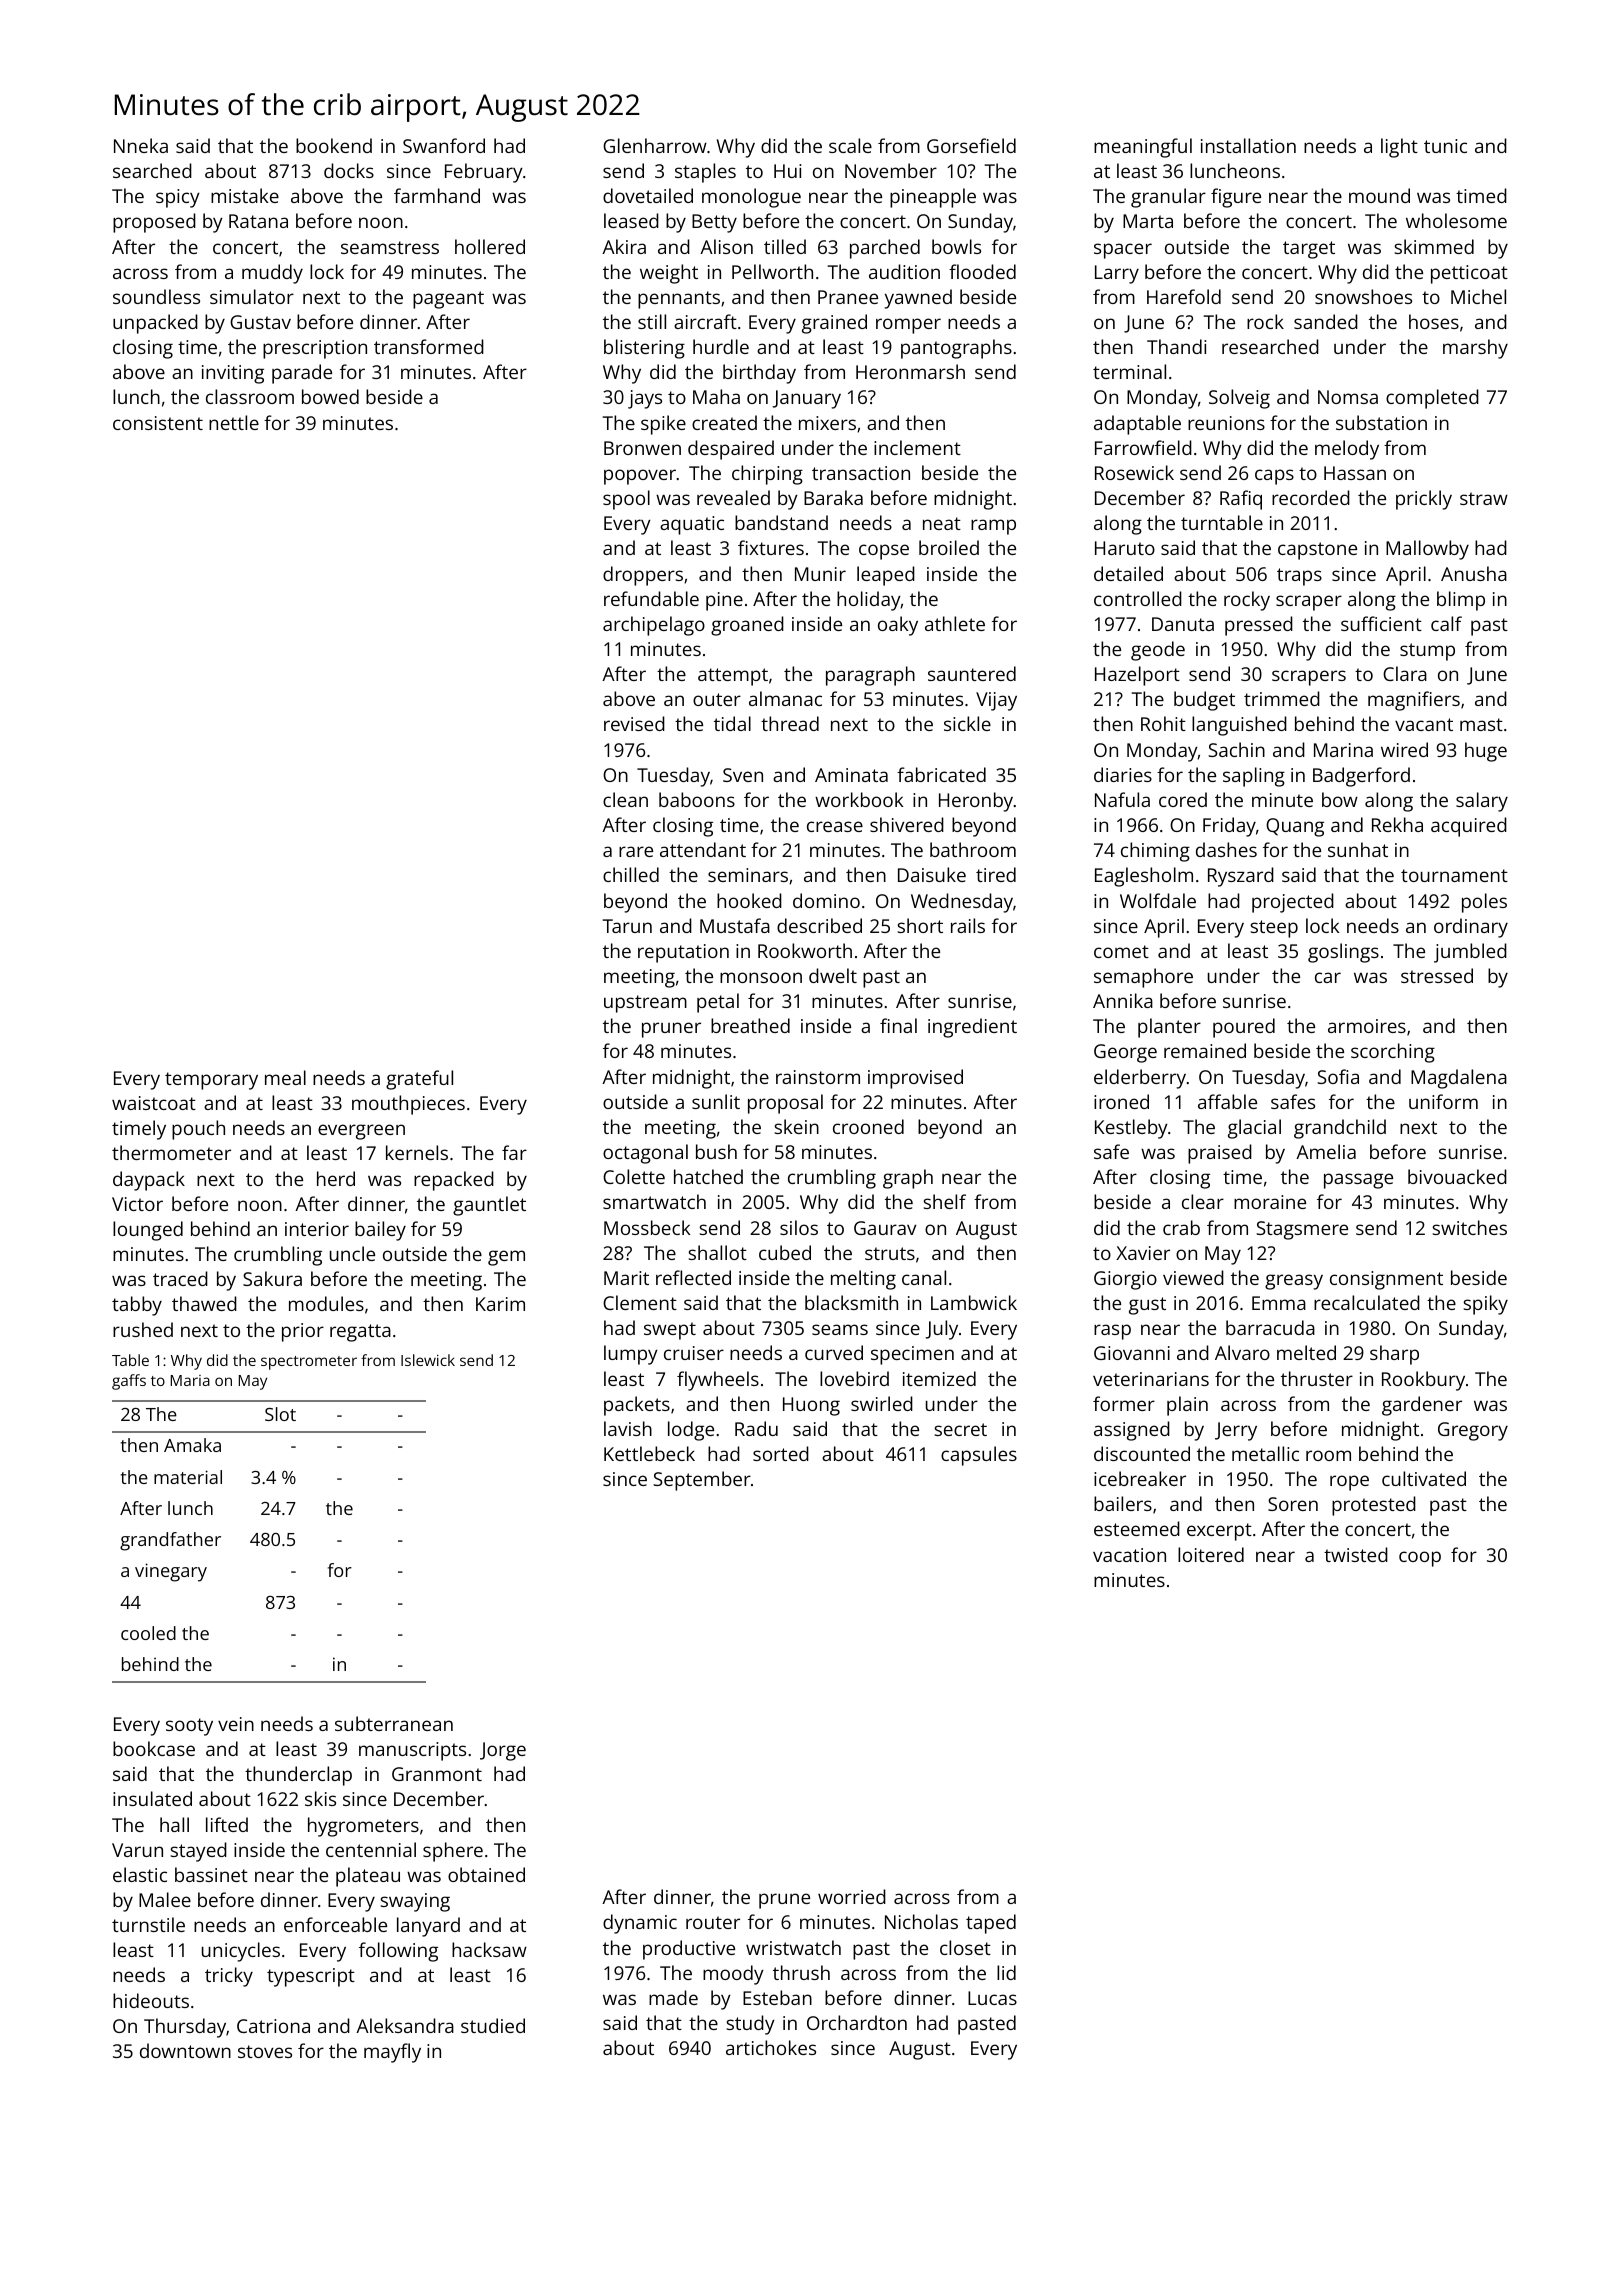  What do you see at coordinates (735, 925) in the screenshot?
I see `Mustafa` at bounding box center [735, 925].
